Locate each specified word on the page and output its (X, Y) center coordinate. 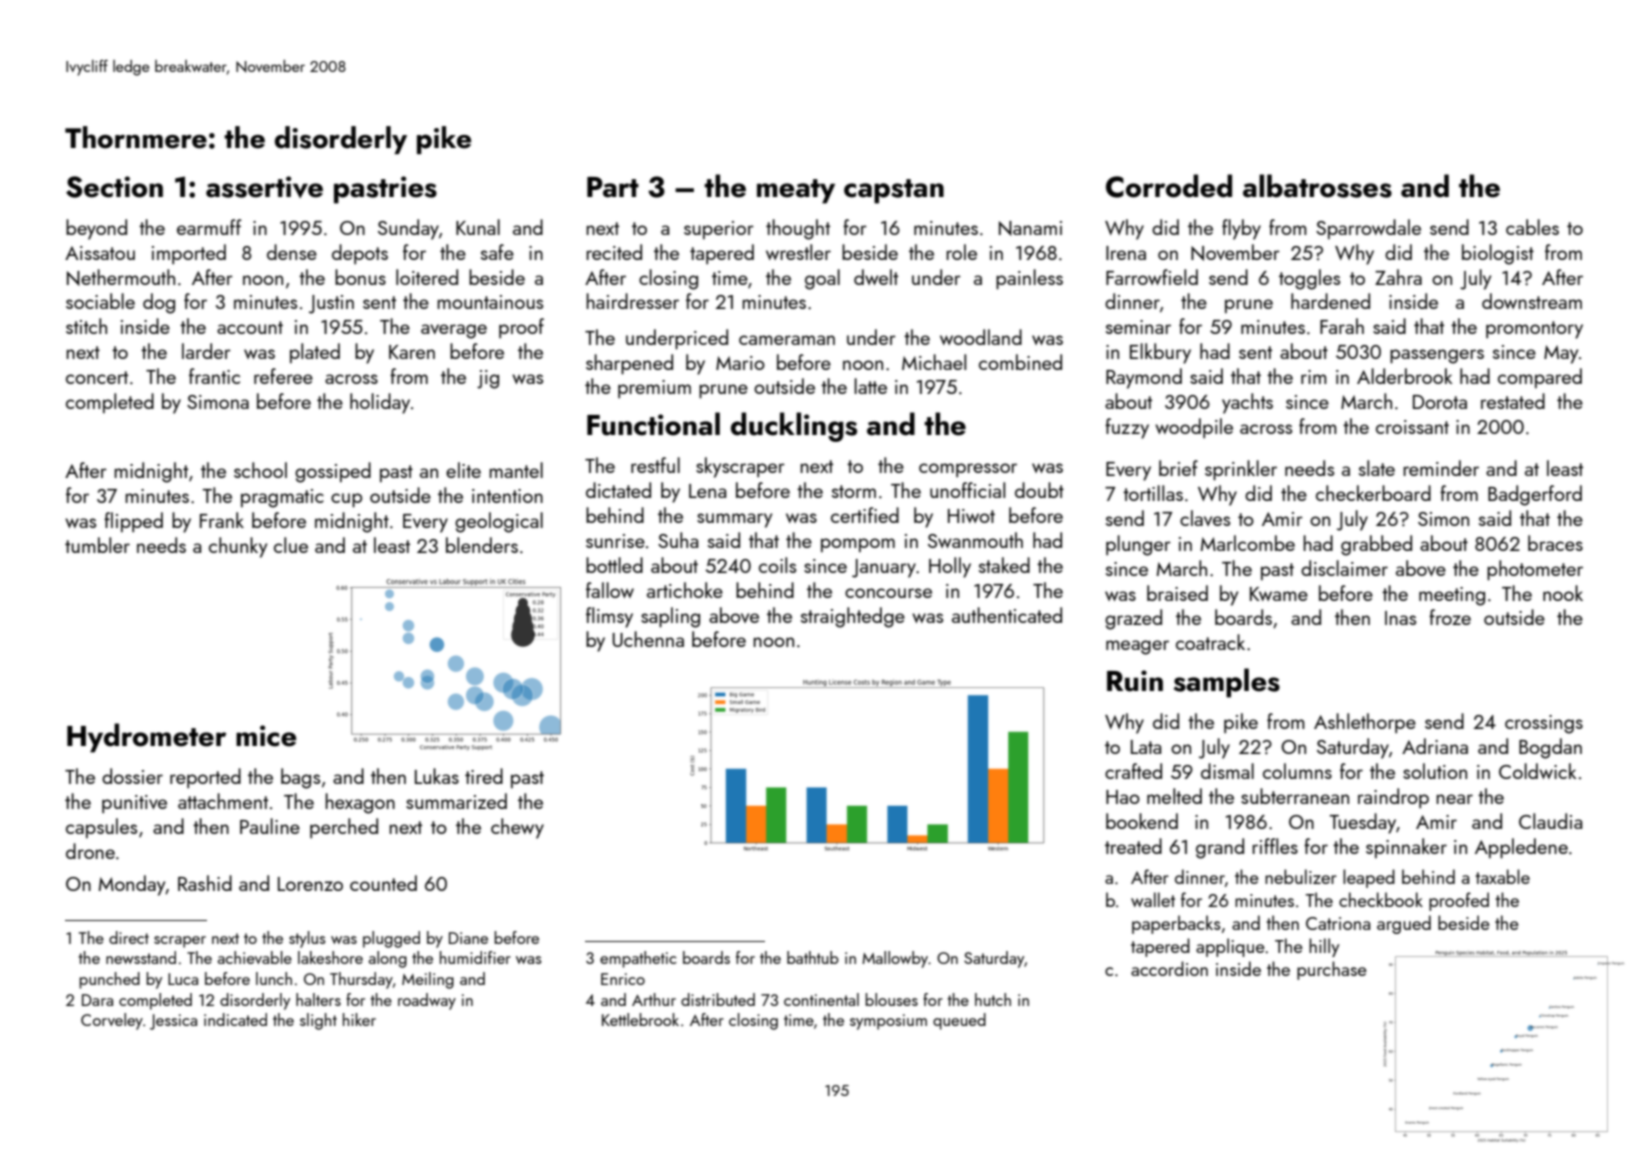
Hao (1123, 797)
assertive (264, 187)
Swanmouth (975, 540)
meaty (796, 191)
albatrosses (1317, 186)
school (260, 470)
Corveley (112, 1021)
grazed (1133, 619)
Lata (1146, 747)
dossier (132, 776)
